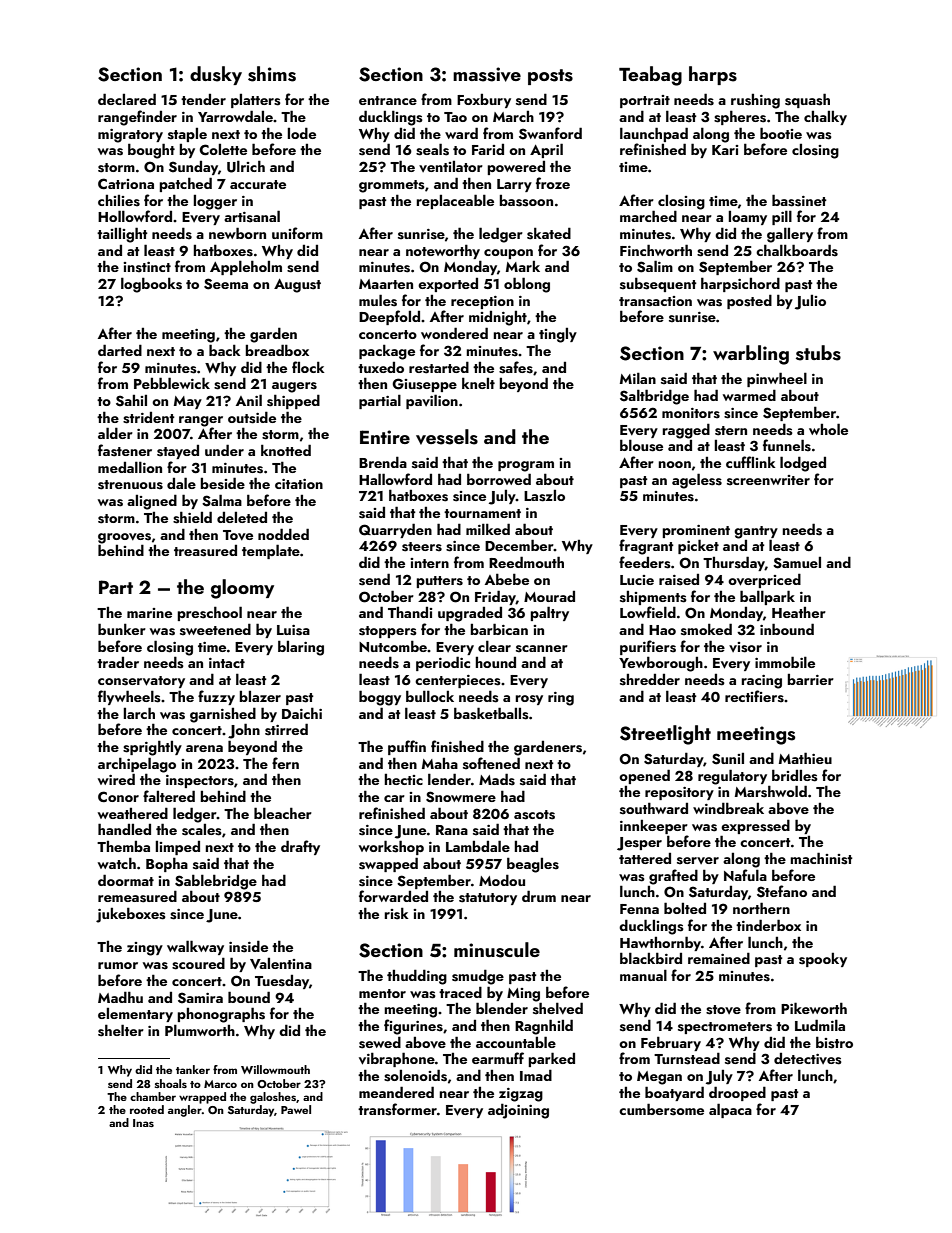 The height and width of the image is (1233, 952). What do you see at coordinates (454, 333) in the image?
I see `wondered` at bounding box center [454, 333].
